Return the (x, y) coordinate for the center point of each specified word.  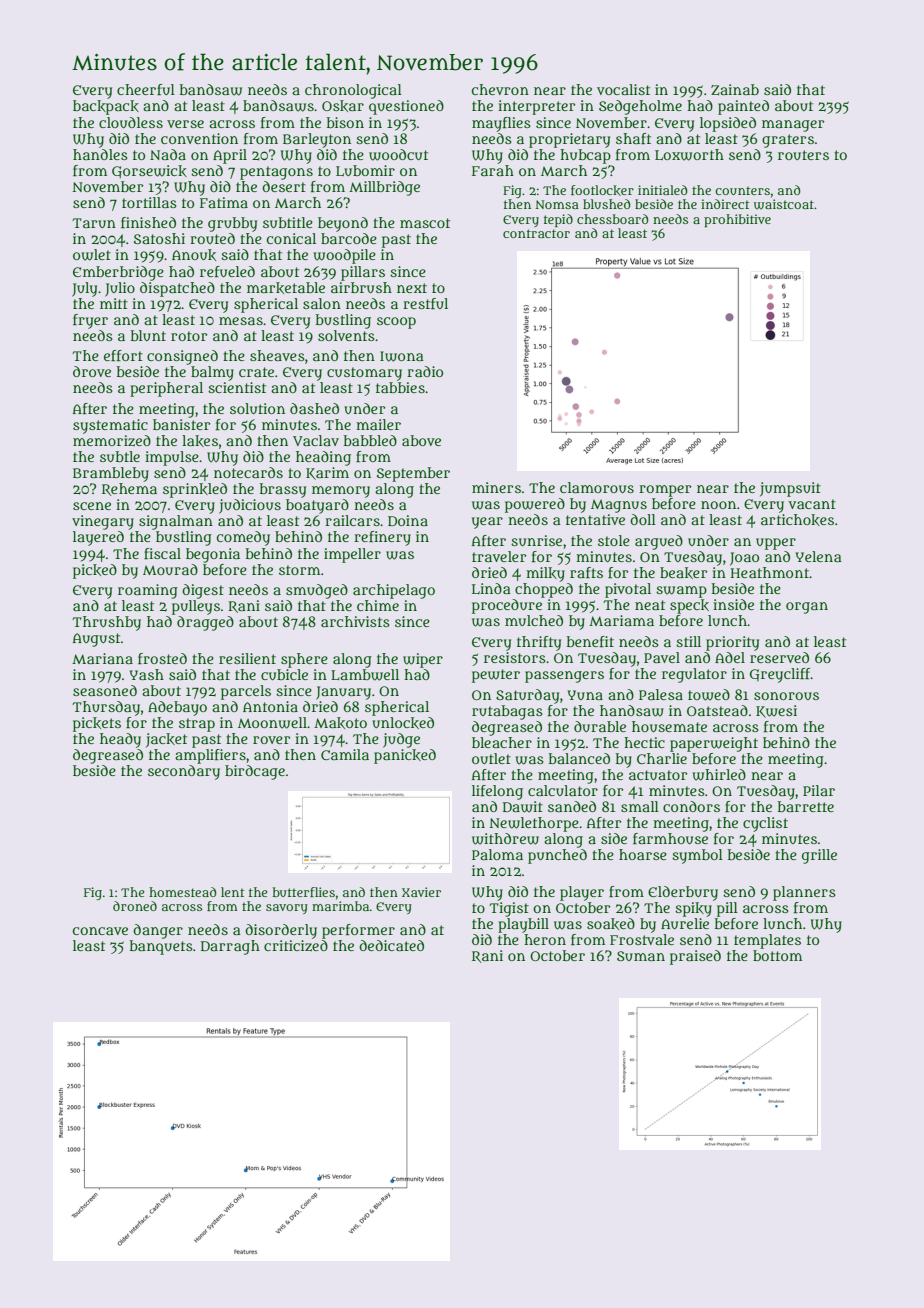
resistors (515, 657)
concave (100, 931)
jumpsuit (790, 489)
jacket (166, 740)
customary (364, 374)
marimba (341, 906)
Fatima (224, 202)
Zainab (735, 90)
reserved (779, 657)
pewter (496, 676)
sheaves (277, 355)
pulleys (196, 607)
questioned (406, 107)
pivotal (628, 590)
